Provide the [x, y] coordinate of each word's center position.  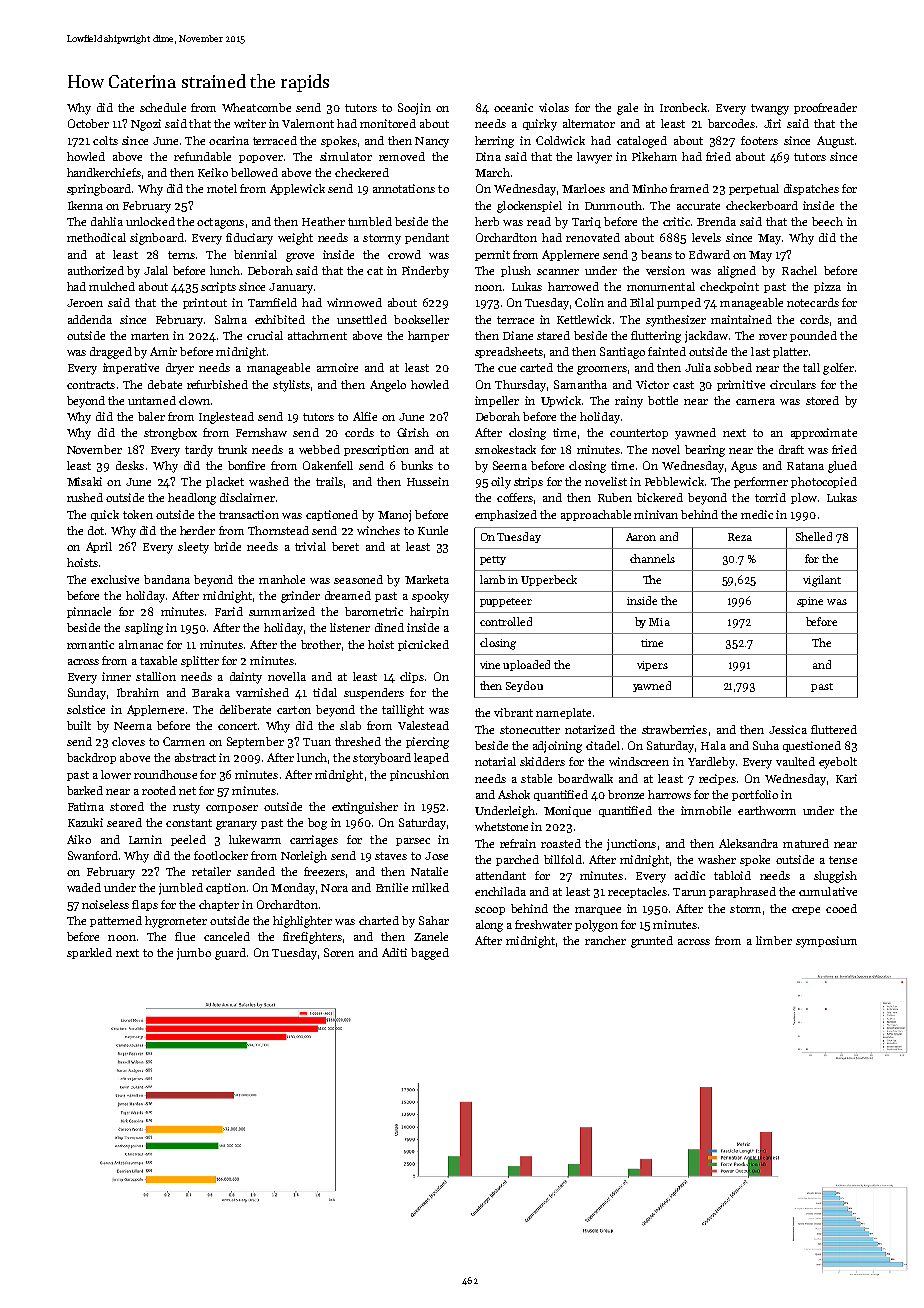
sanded [256, 871]
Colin [589, 302]
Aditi [394, 952]
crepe [806, 911]
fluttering [656, 337]
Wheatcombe [256, 107]
